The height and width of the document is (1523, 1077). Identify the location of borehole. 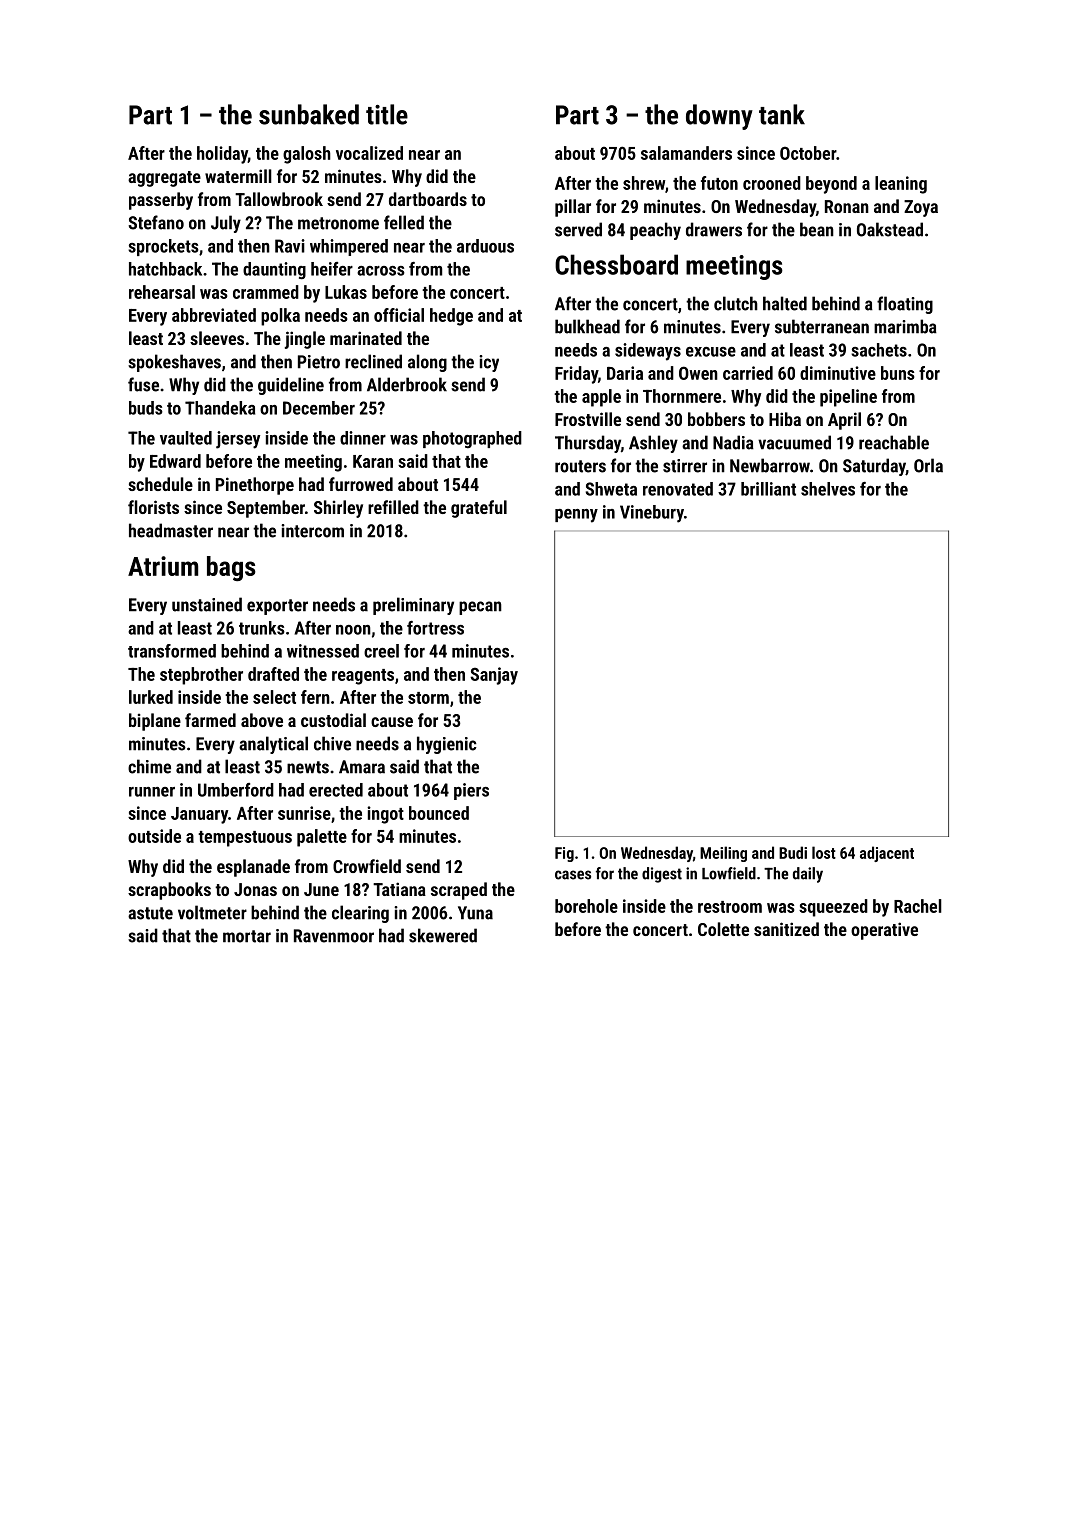
(586, 906).
